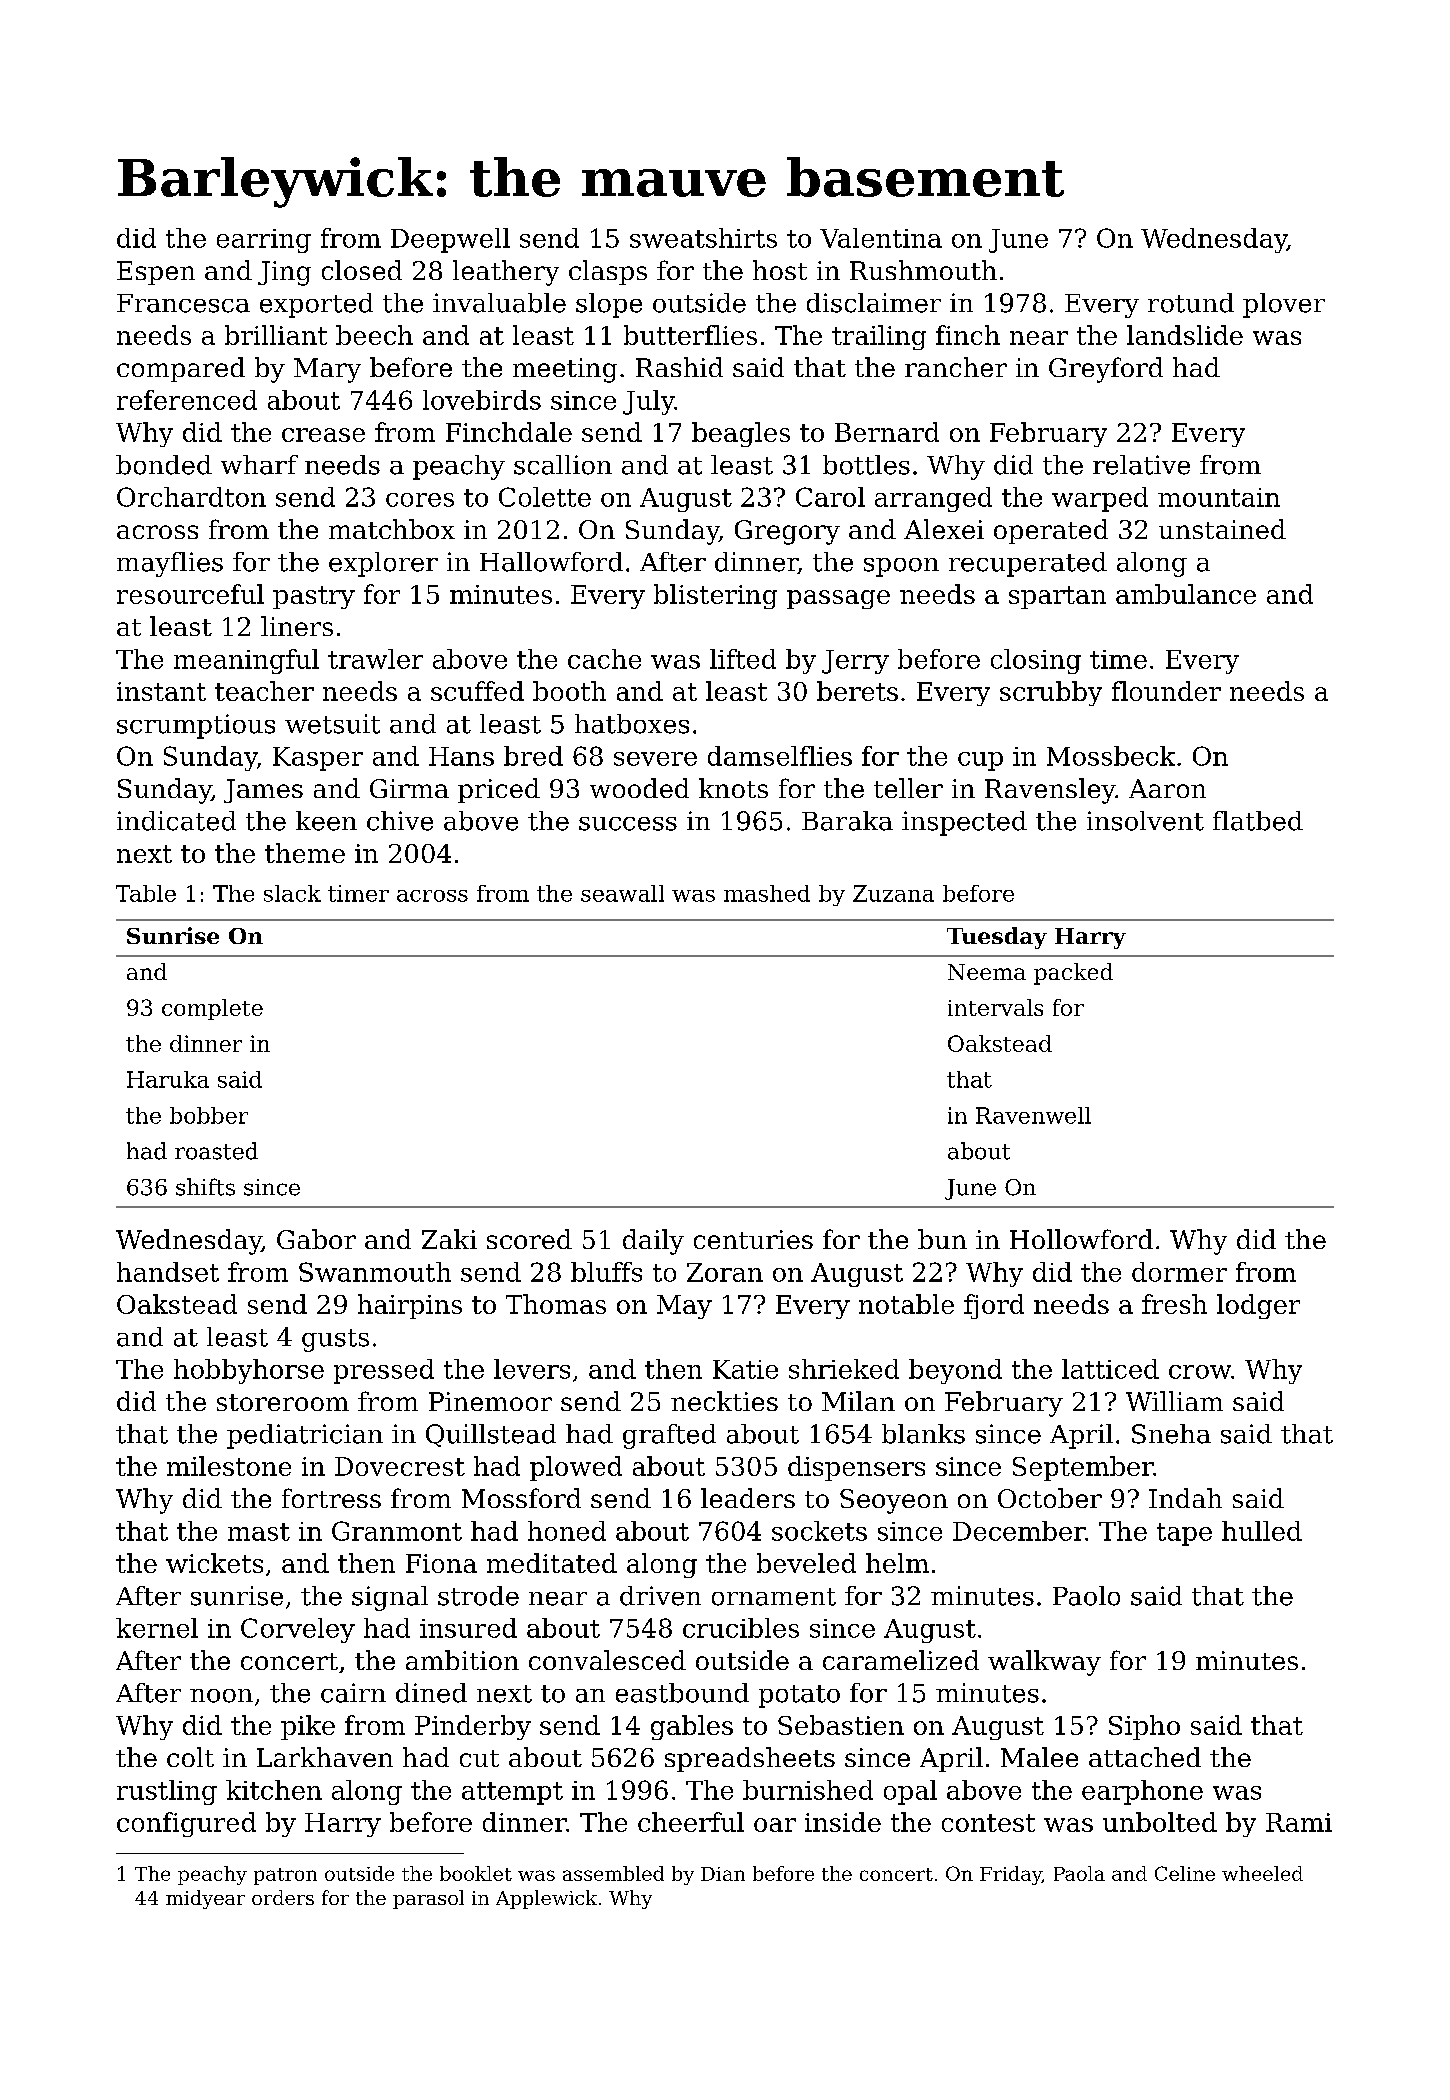  I want to click on chive, so click(400, 821).
